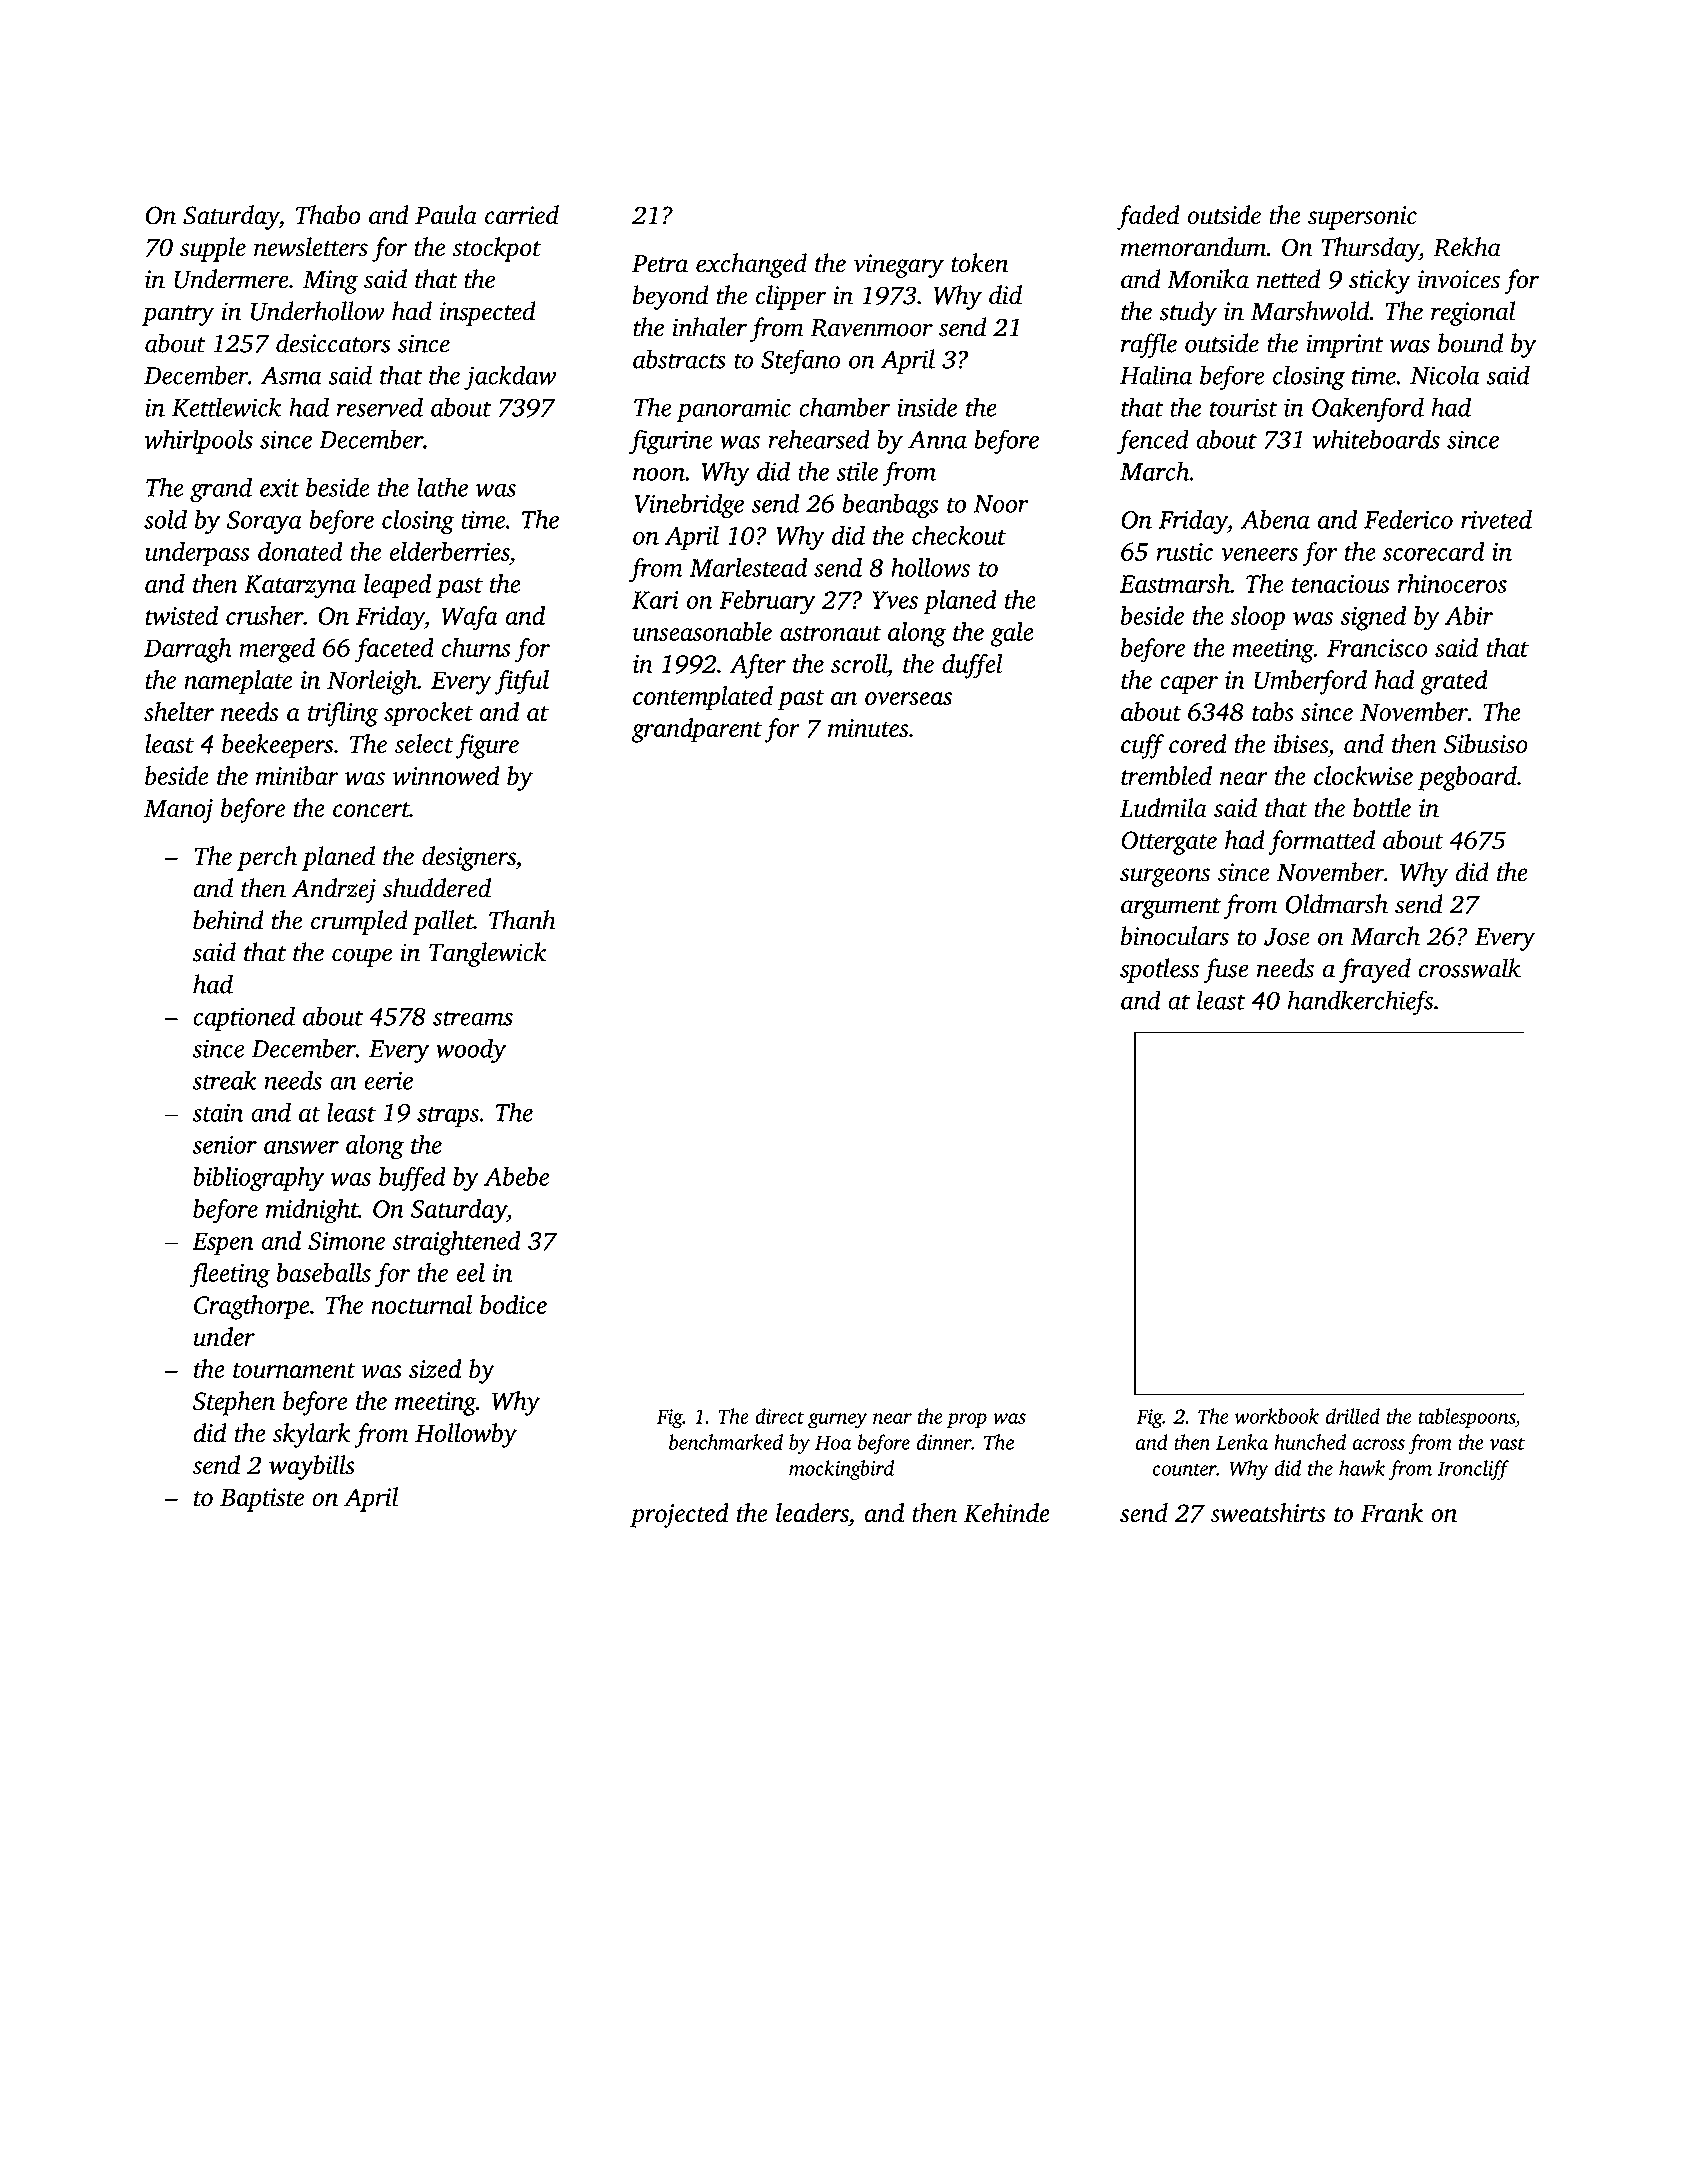 The height and width of the screenshot is (2178, 1683). I want to click on spotless, so click(1159, 970).
